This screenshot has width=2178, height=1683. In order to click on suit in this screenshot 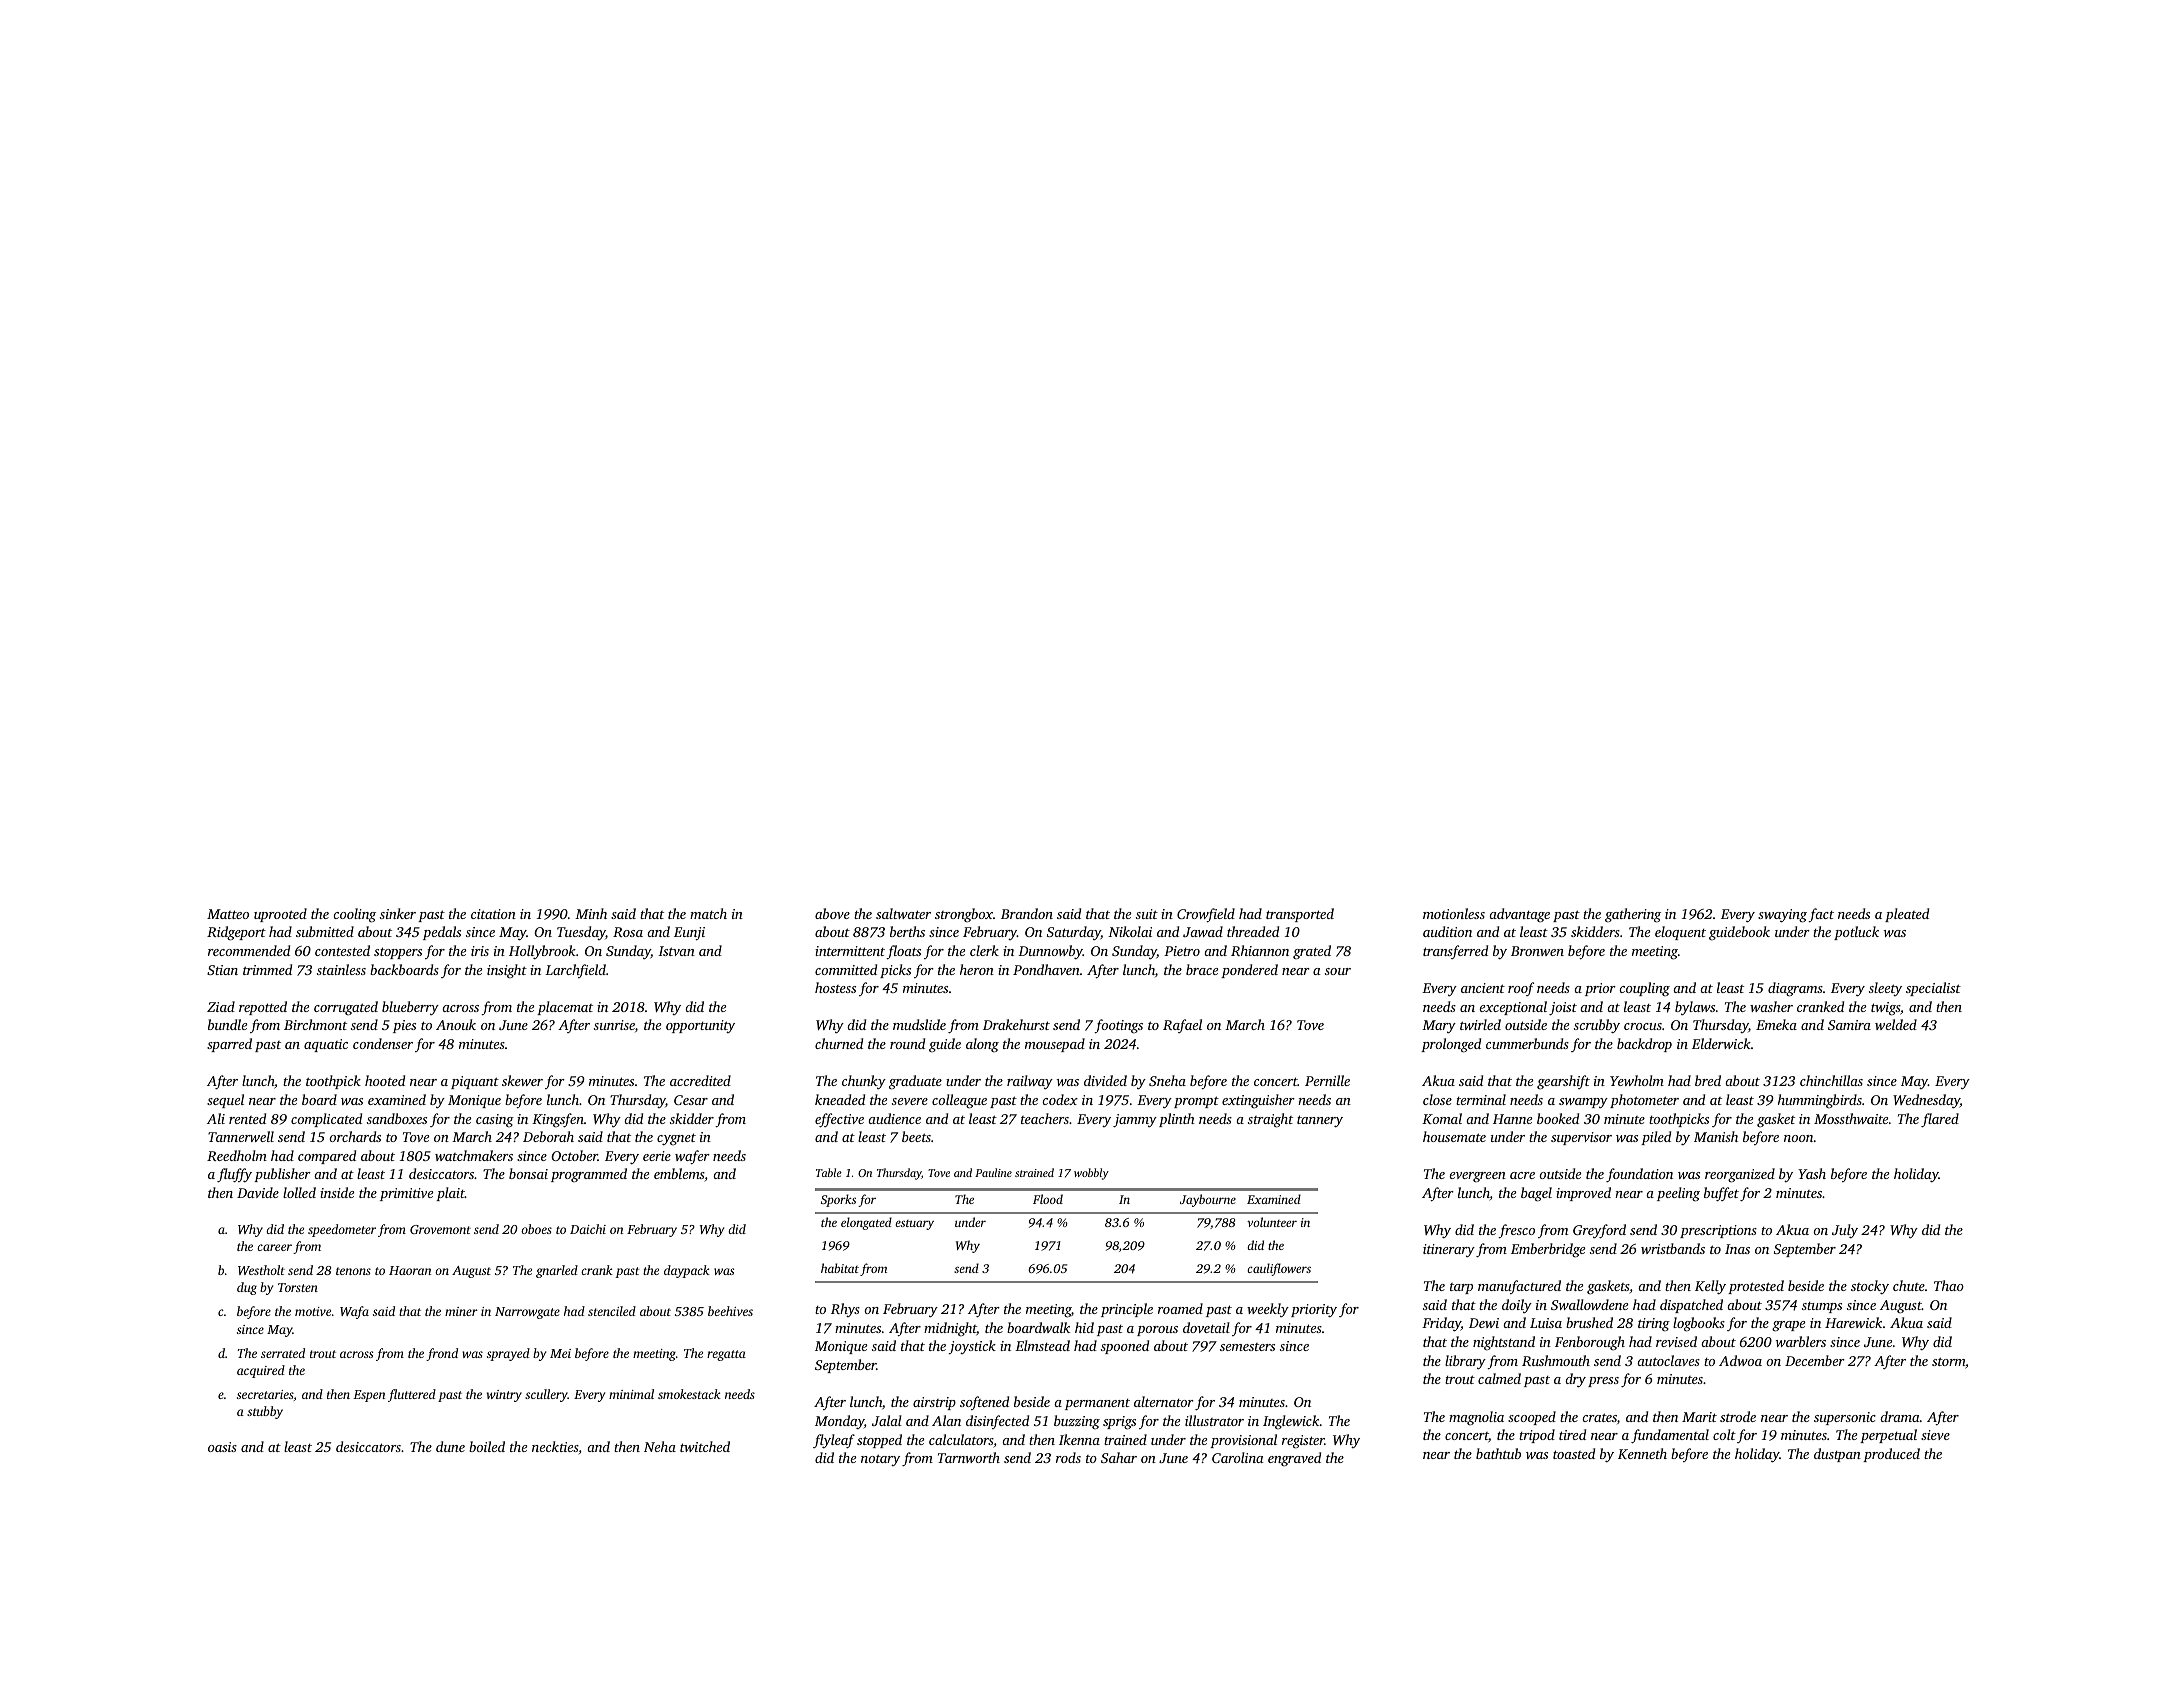, I will do `click(1147, 914)`.
